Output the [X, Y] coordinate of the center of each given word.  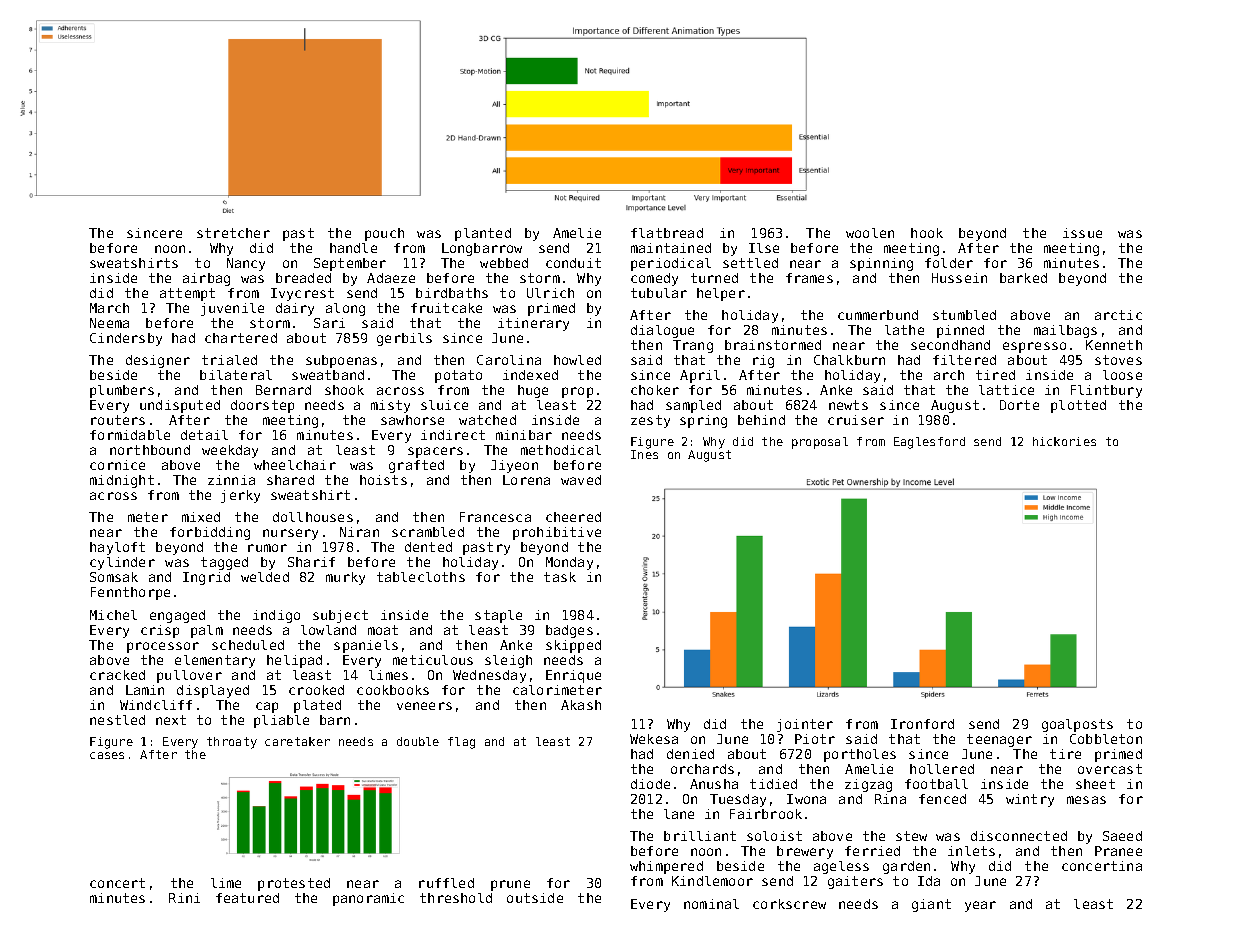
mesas [1086, 800]
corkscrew [789, 904]
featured [247, 898]
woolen [870, 233]
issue [1082, 233]
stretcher [233, 233]
